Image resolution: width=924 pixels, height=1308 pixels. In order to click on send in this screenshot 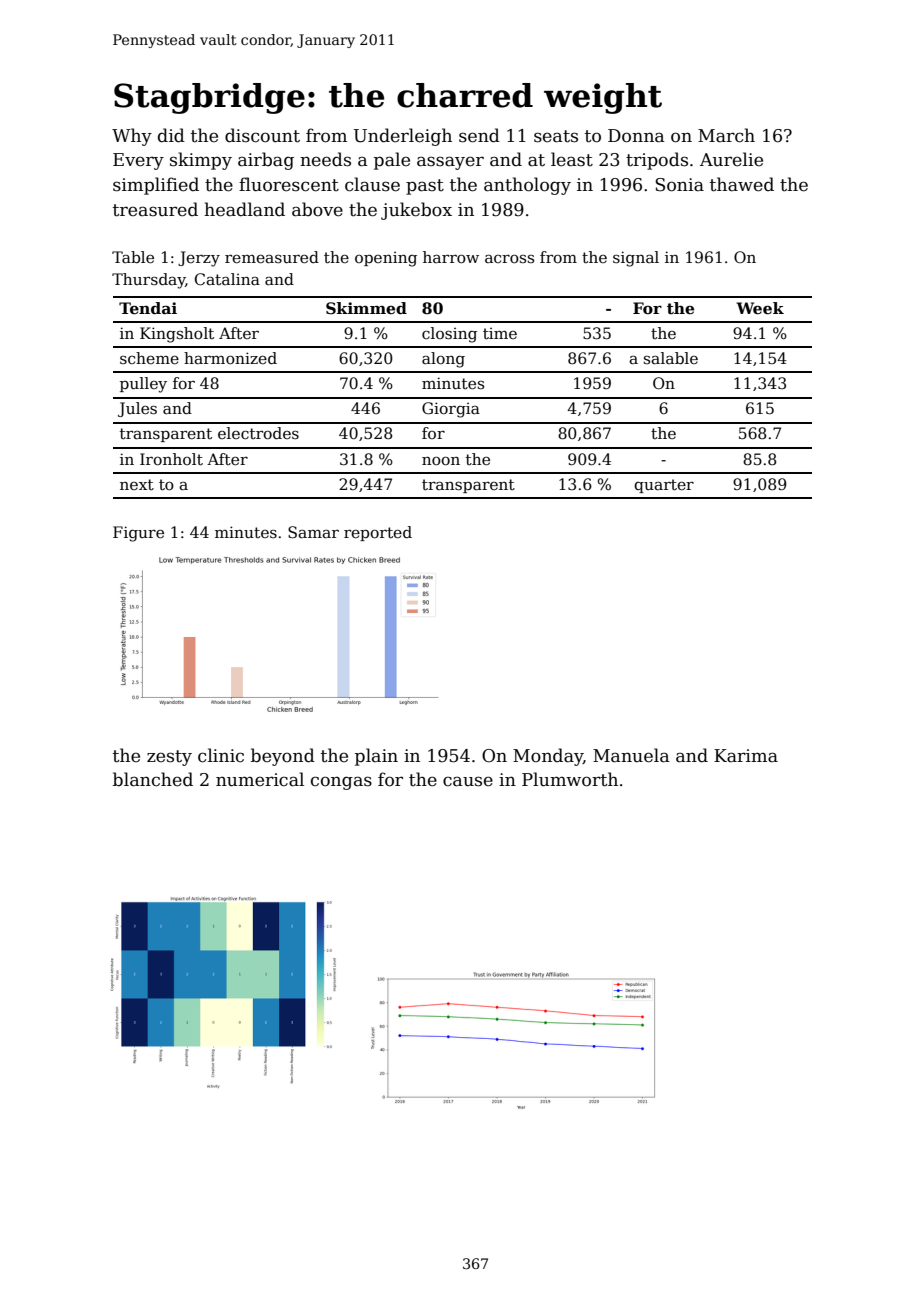, I will do `click(479, 135)`.
